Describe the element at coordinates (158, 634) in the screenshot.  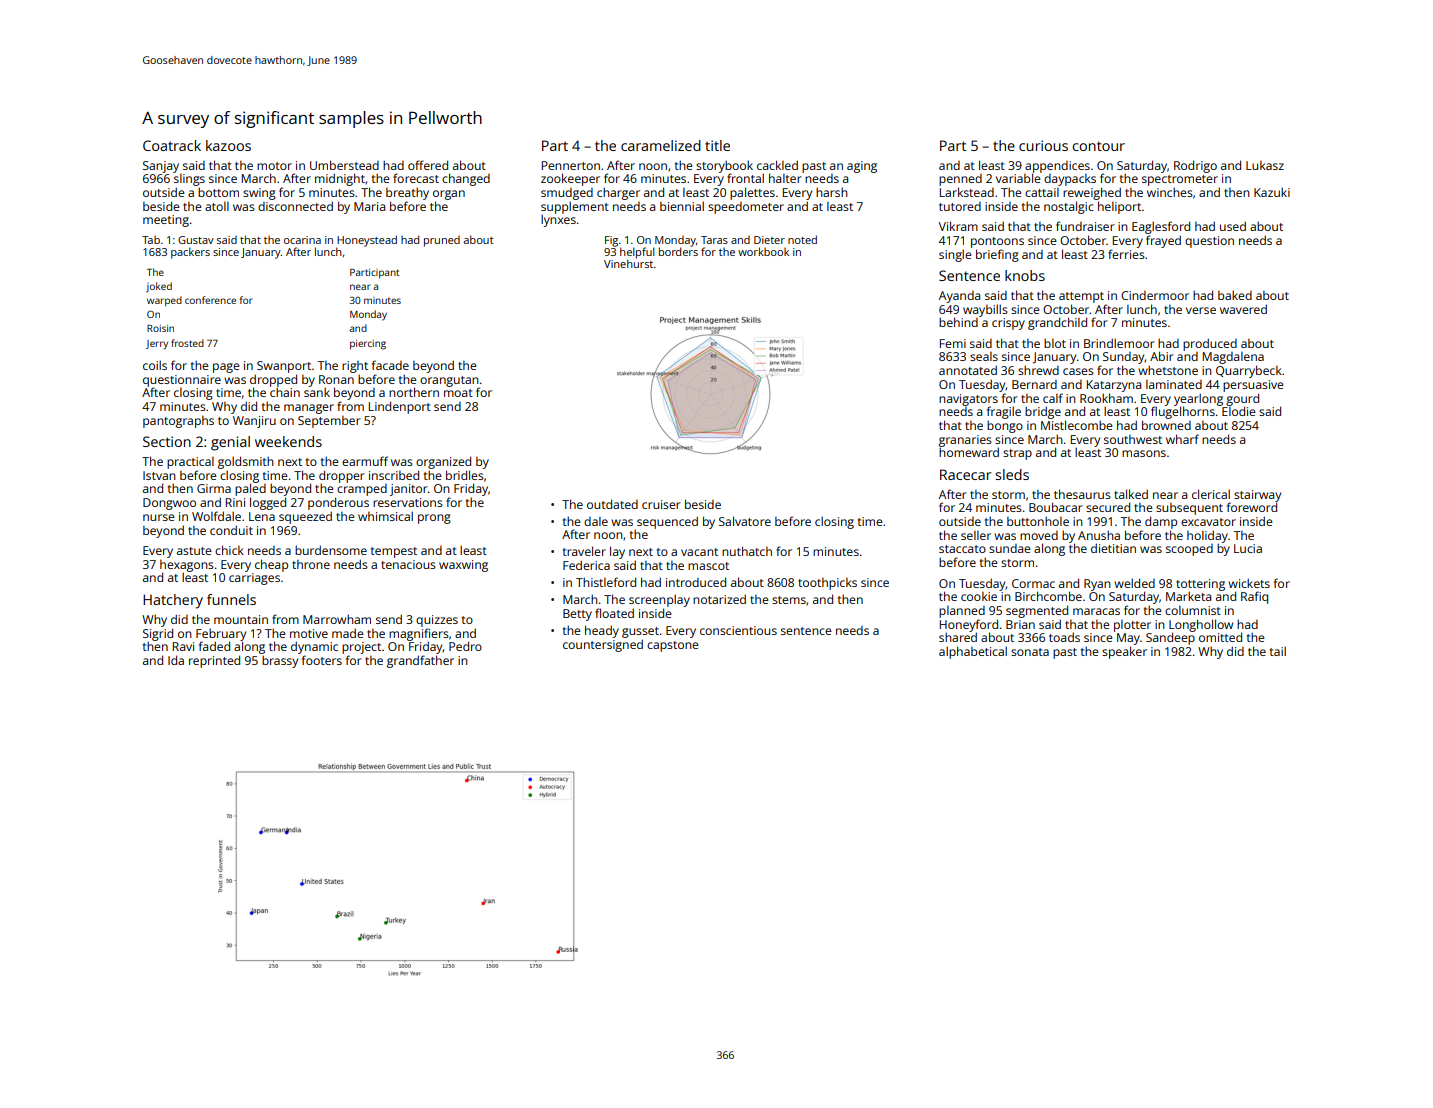
I see `Sigrid` at that location.
